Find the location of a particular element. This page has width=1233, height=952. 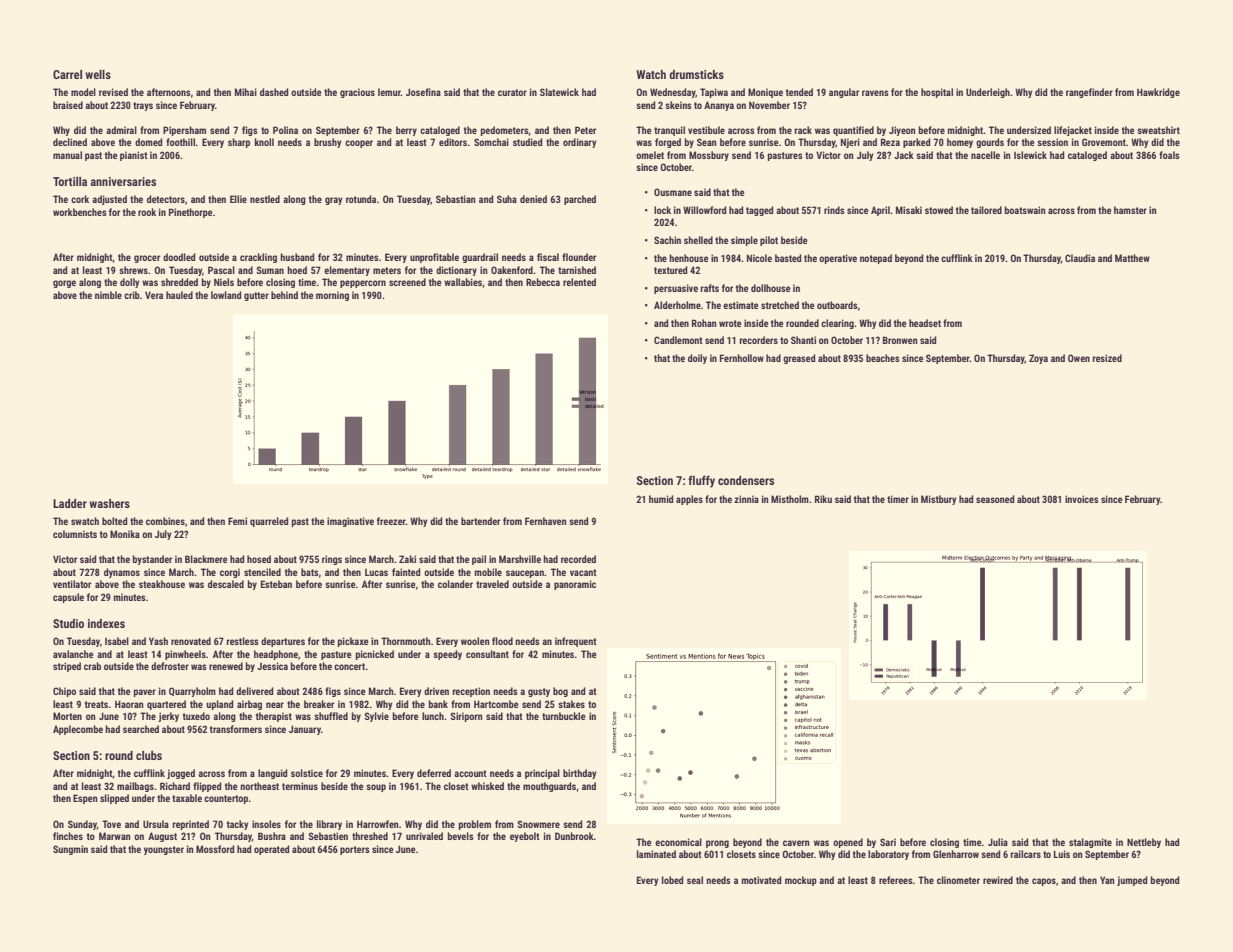

Owen is located at coordinates (1079, 358).
